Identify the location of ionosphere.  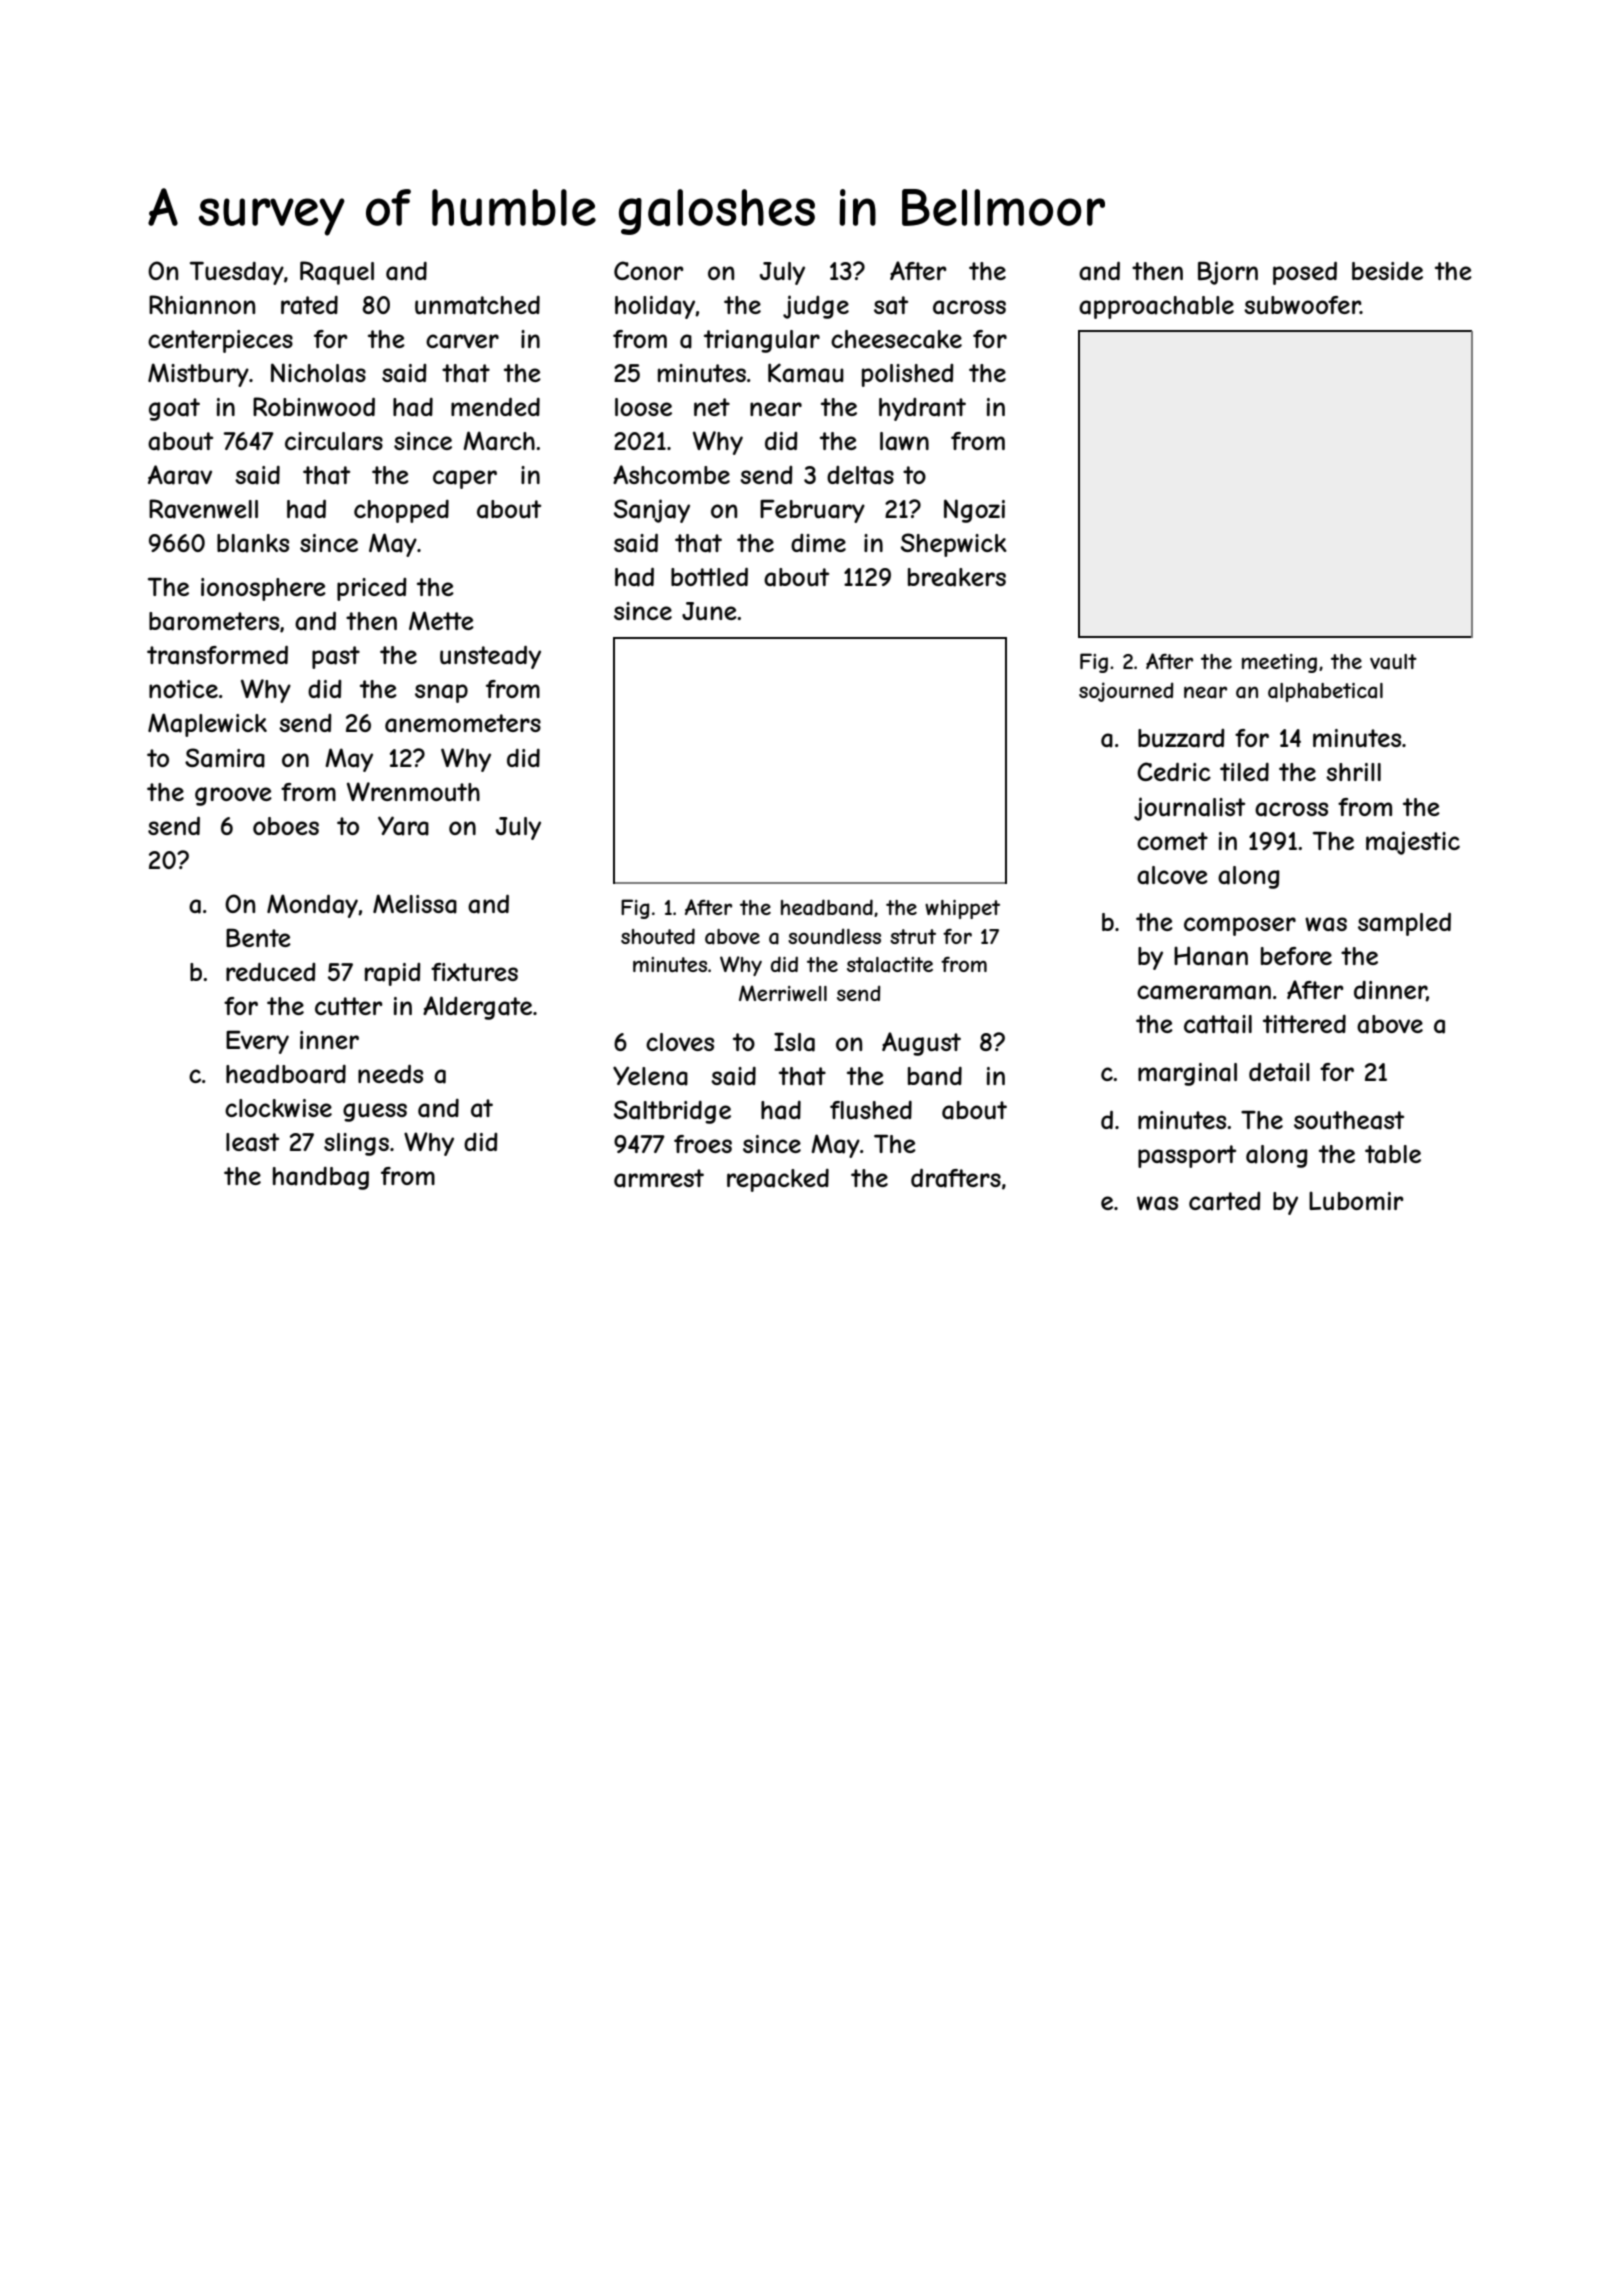
(263, 589).
